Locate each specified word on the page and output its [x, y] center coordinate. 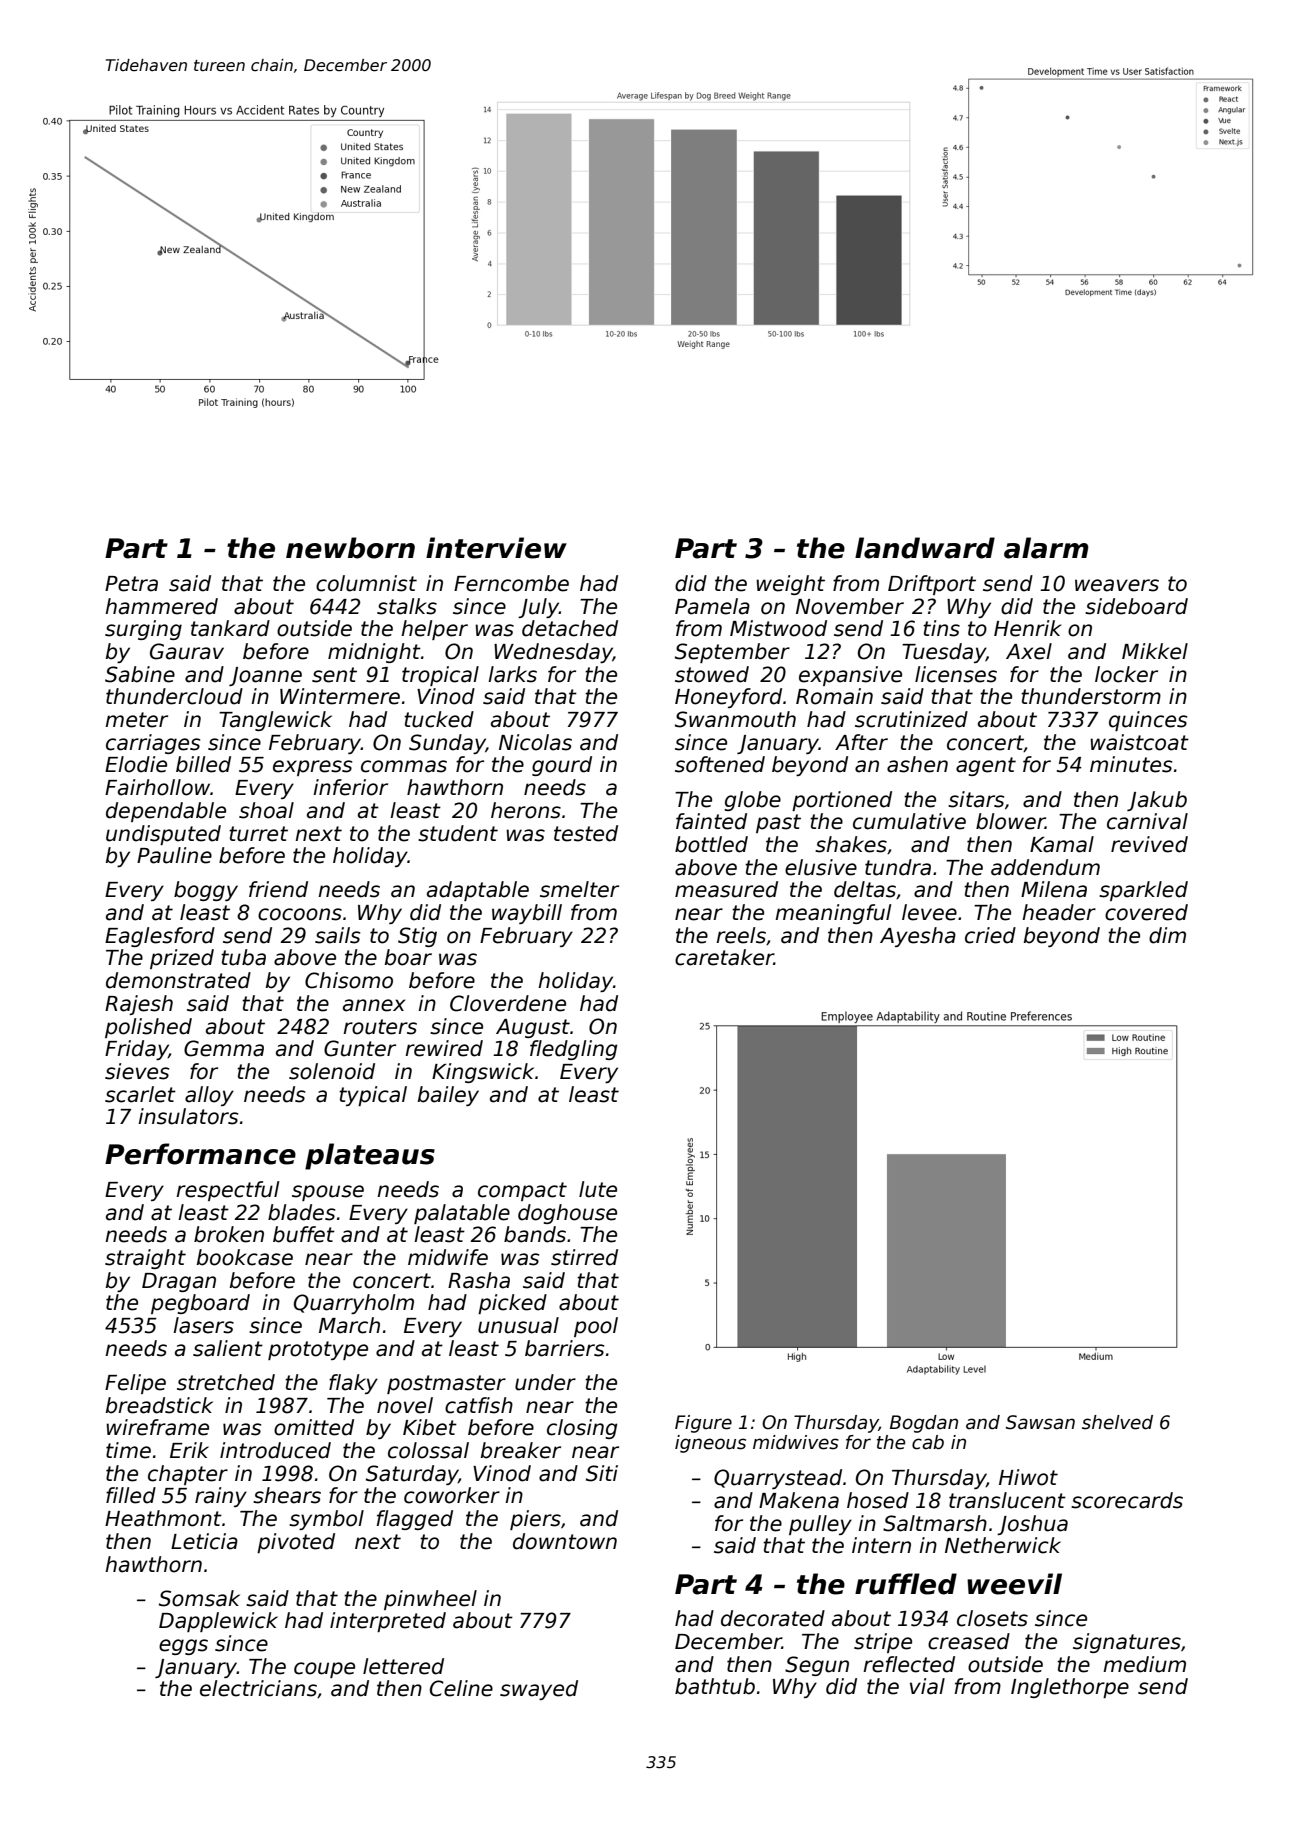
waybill [527, 914]
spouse [328, 1193]
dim [1167, 935]
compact [522, 1191]
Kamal [1062, 844]
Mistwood [778, 628]
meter [136, 720]
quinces [1148, 721]
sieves [137, 1071]
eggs [183, 1647]
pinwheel [430, 1600]
